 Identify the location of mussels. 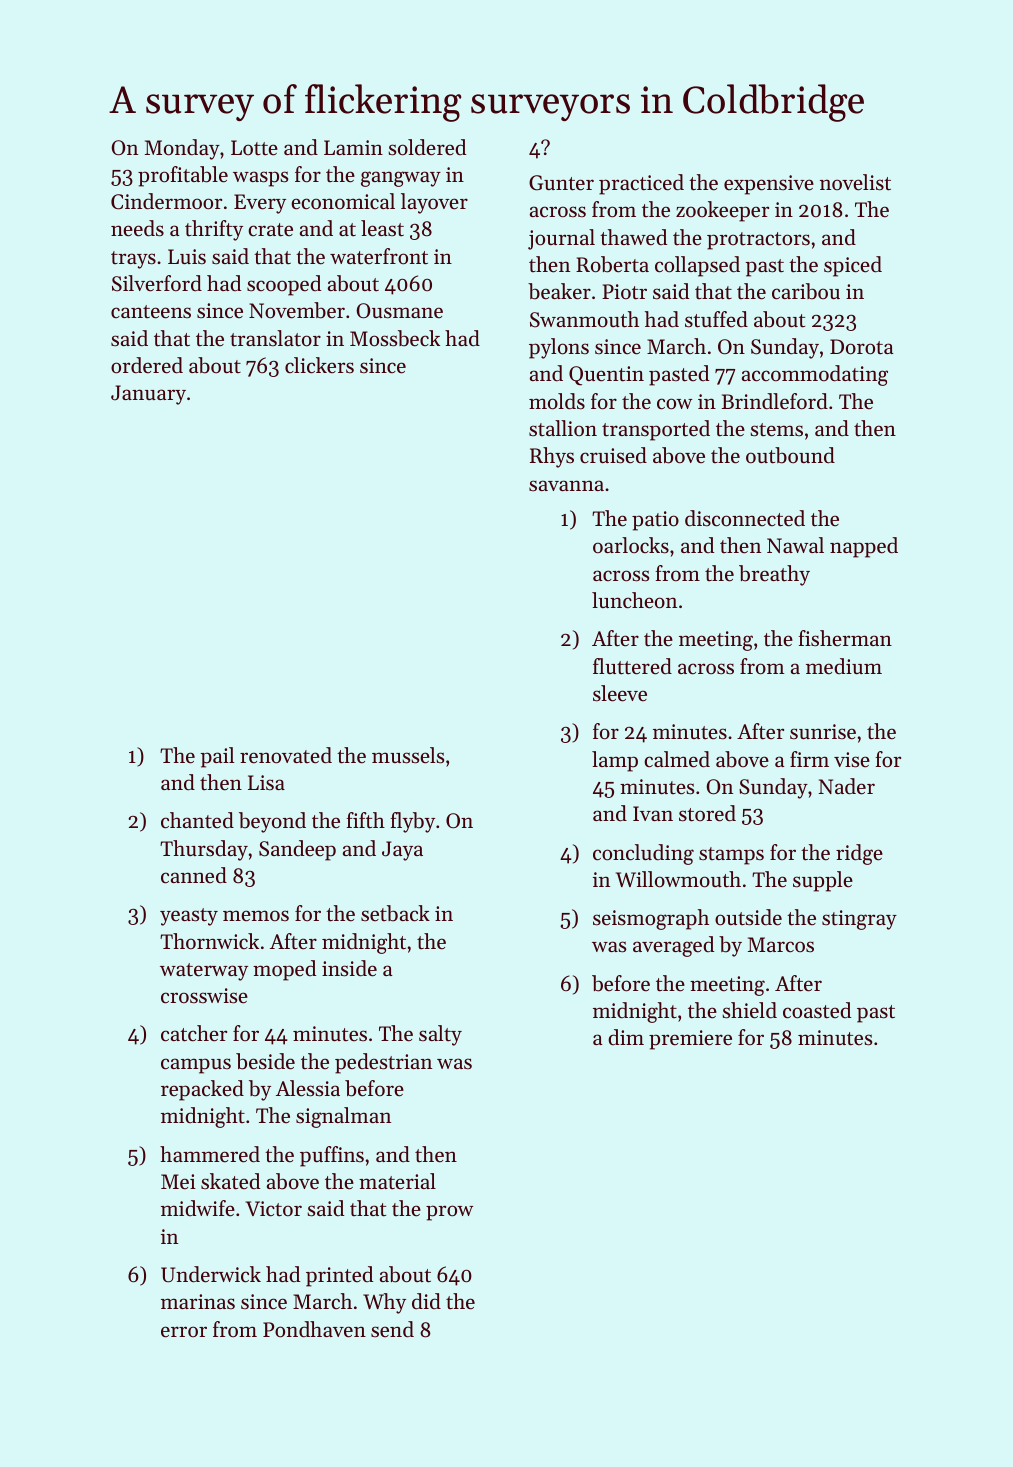
(408, 755).
